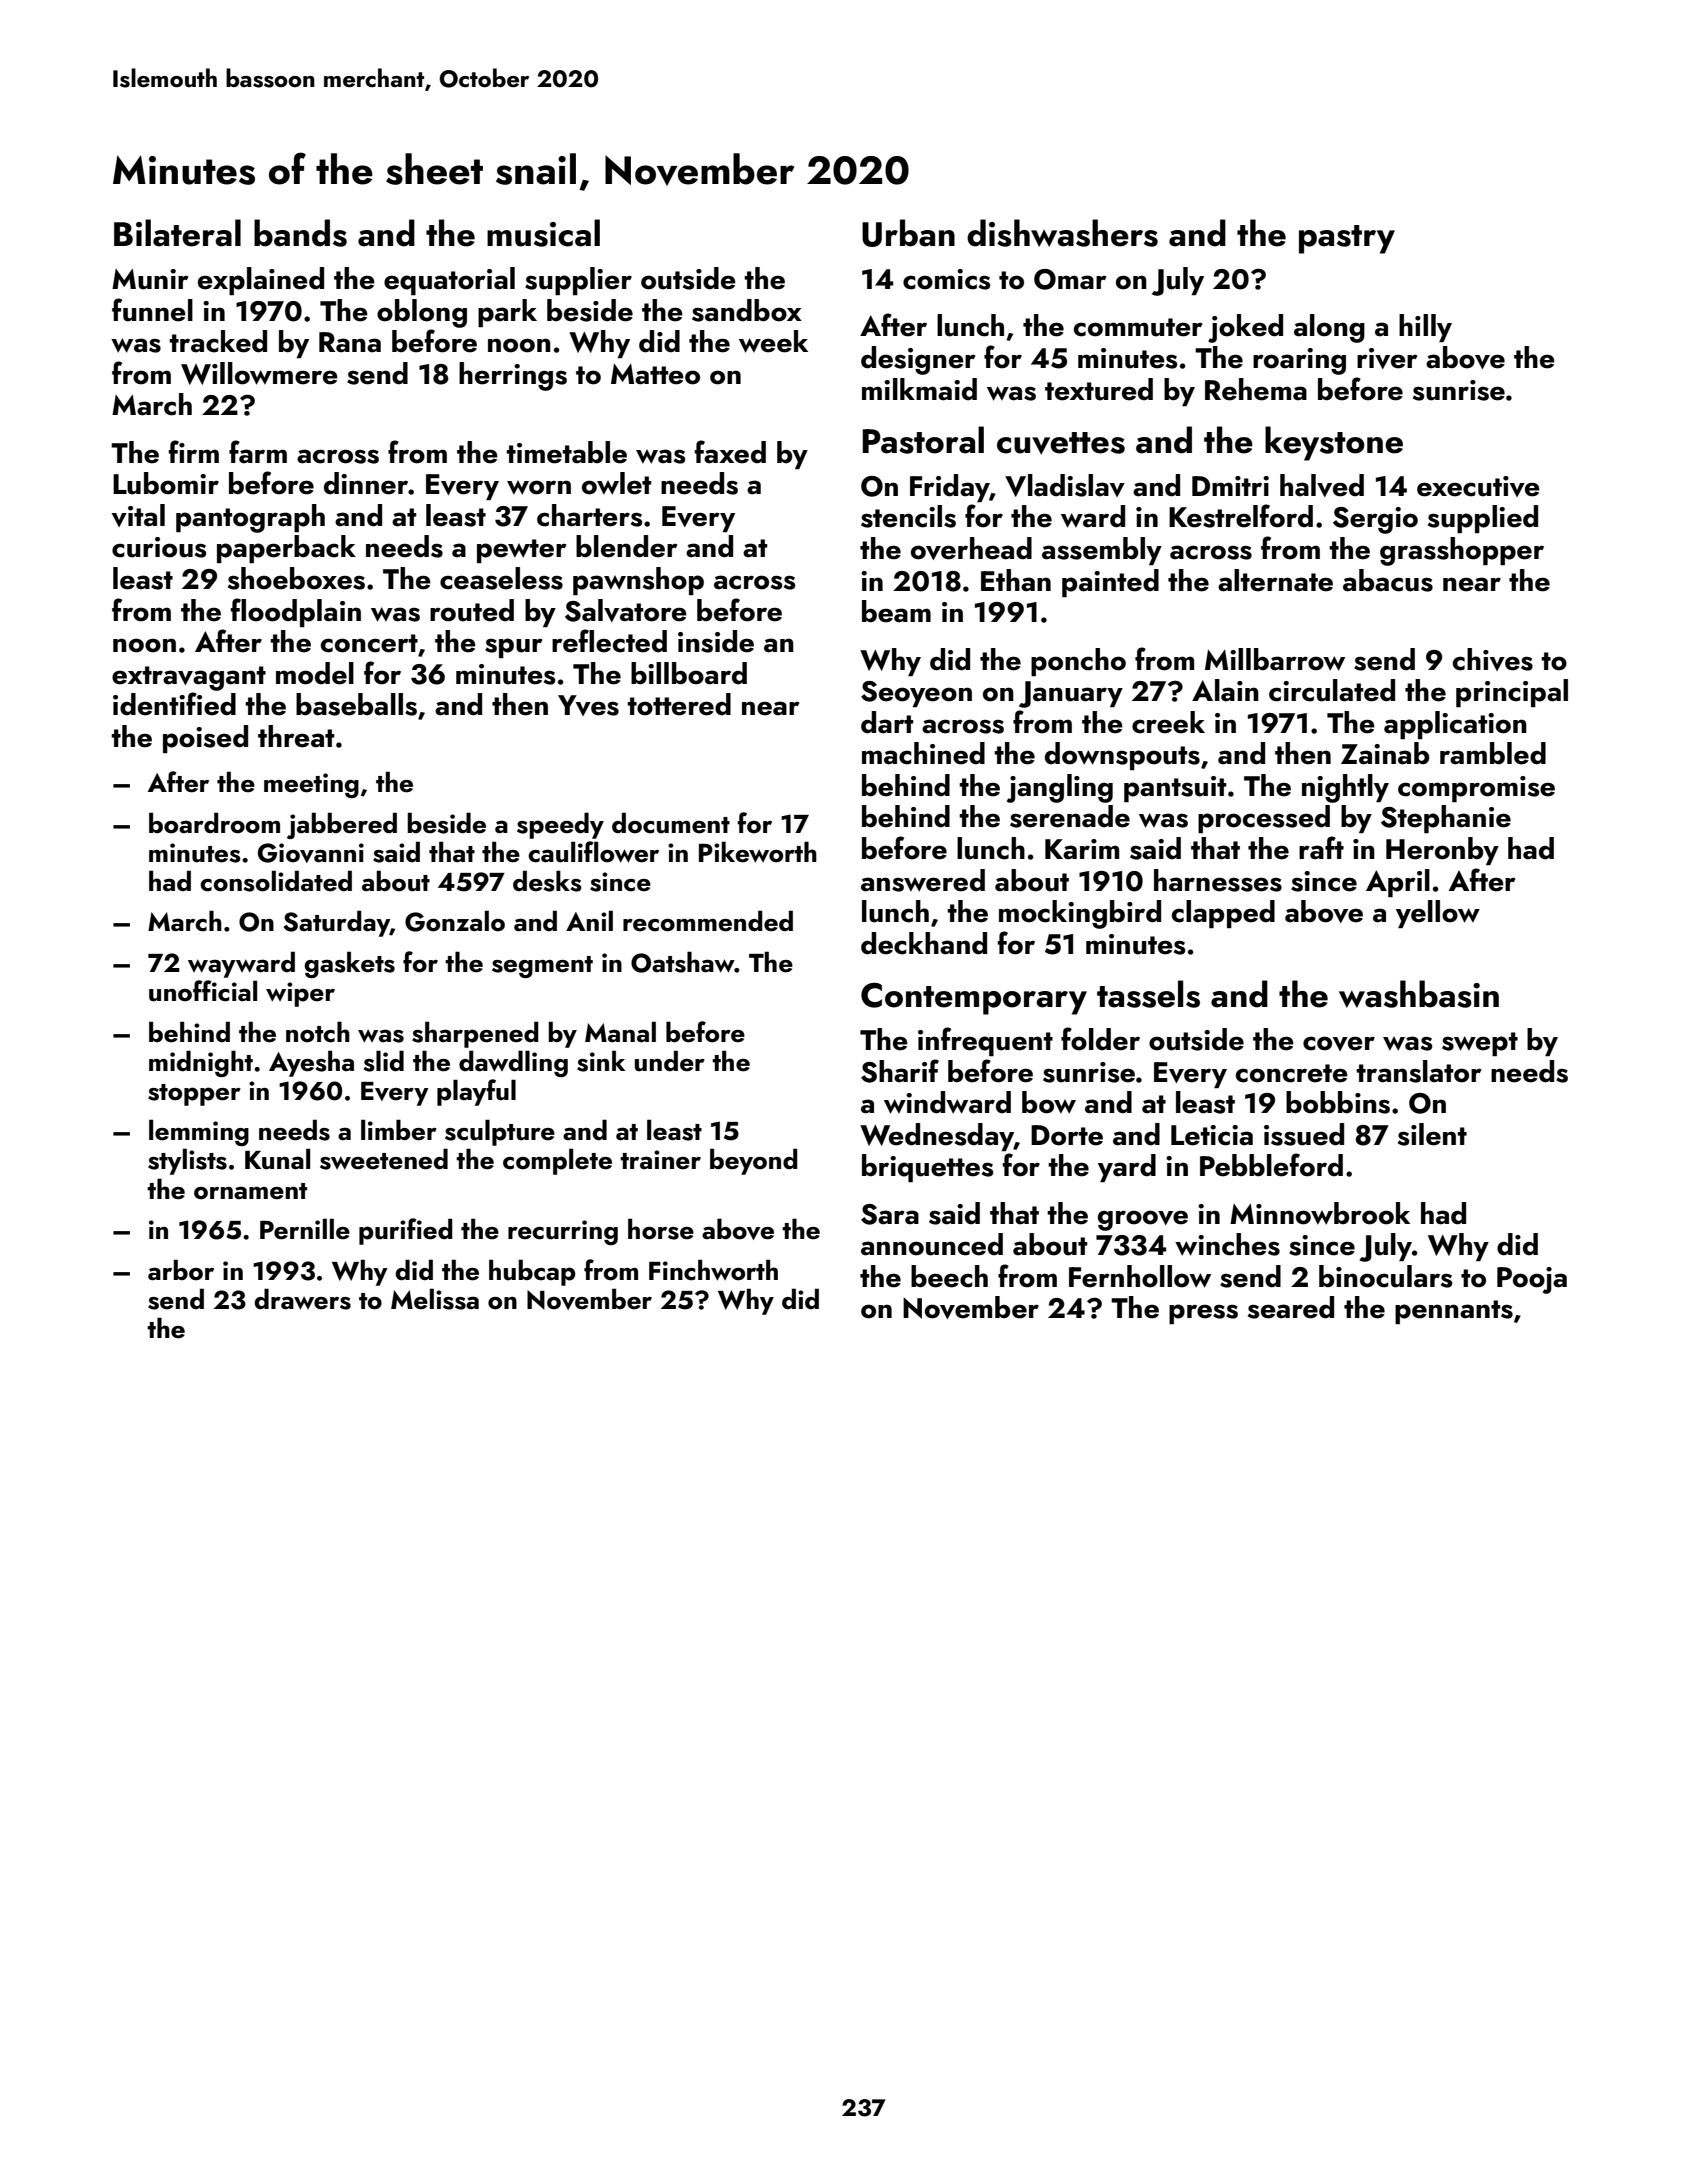 The height and width of the screenshot is (2178, 1683). Describe the element at coordinates (1175, 789) in the screenshot. I see `pantsuit` at that location.
